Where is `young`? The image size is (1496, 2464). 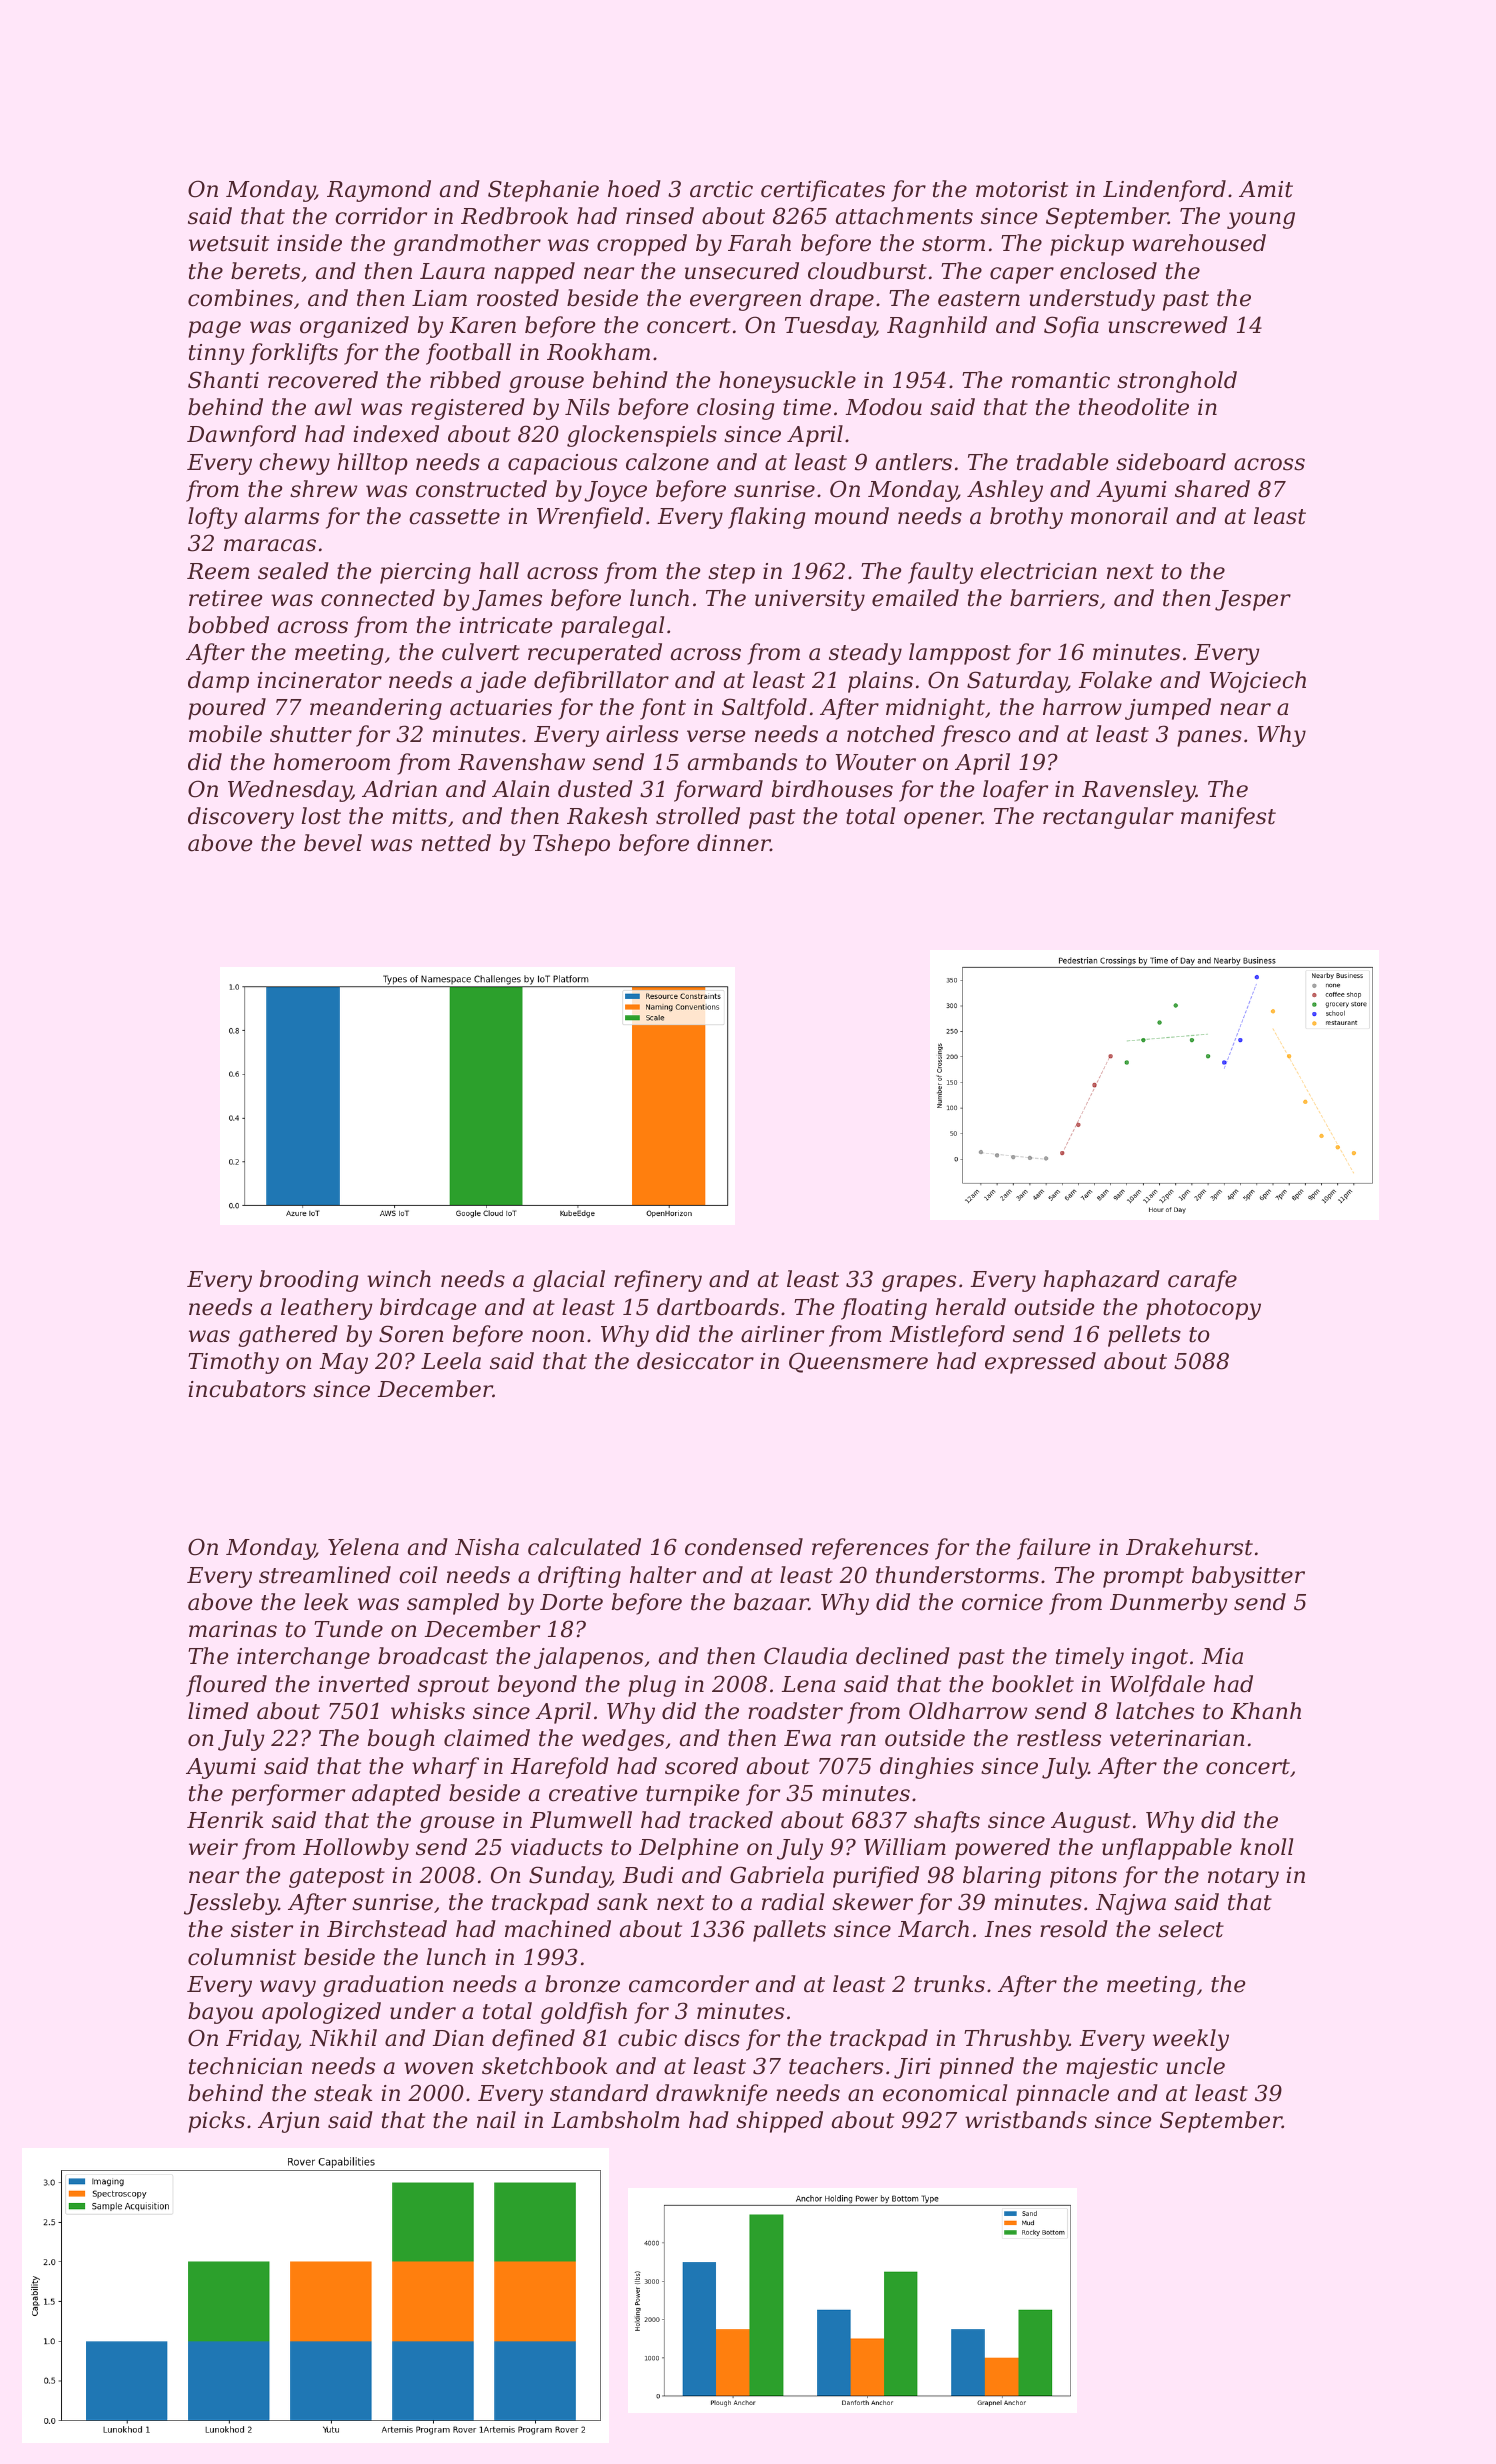
young is located at coordinates (1261, 220).
